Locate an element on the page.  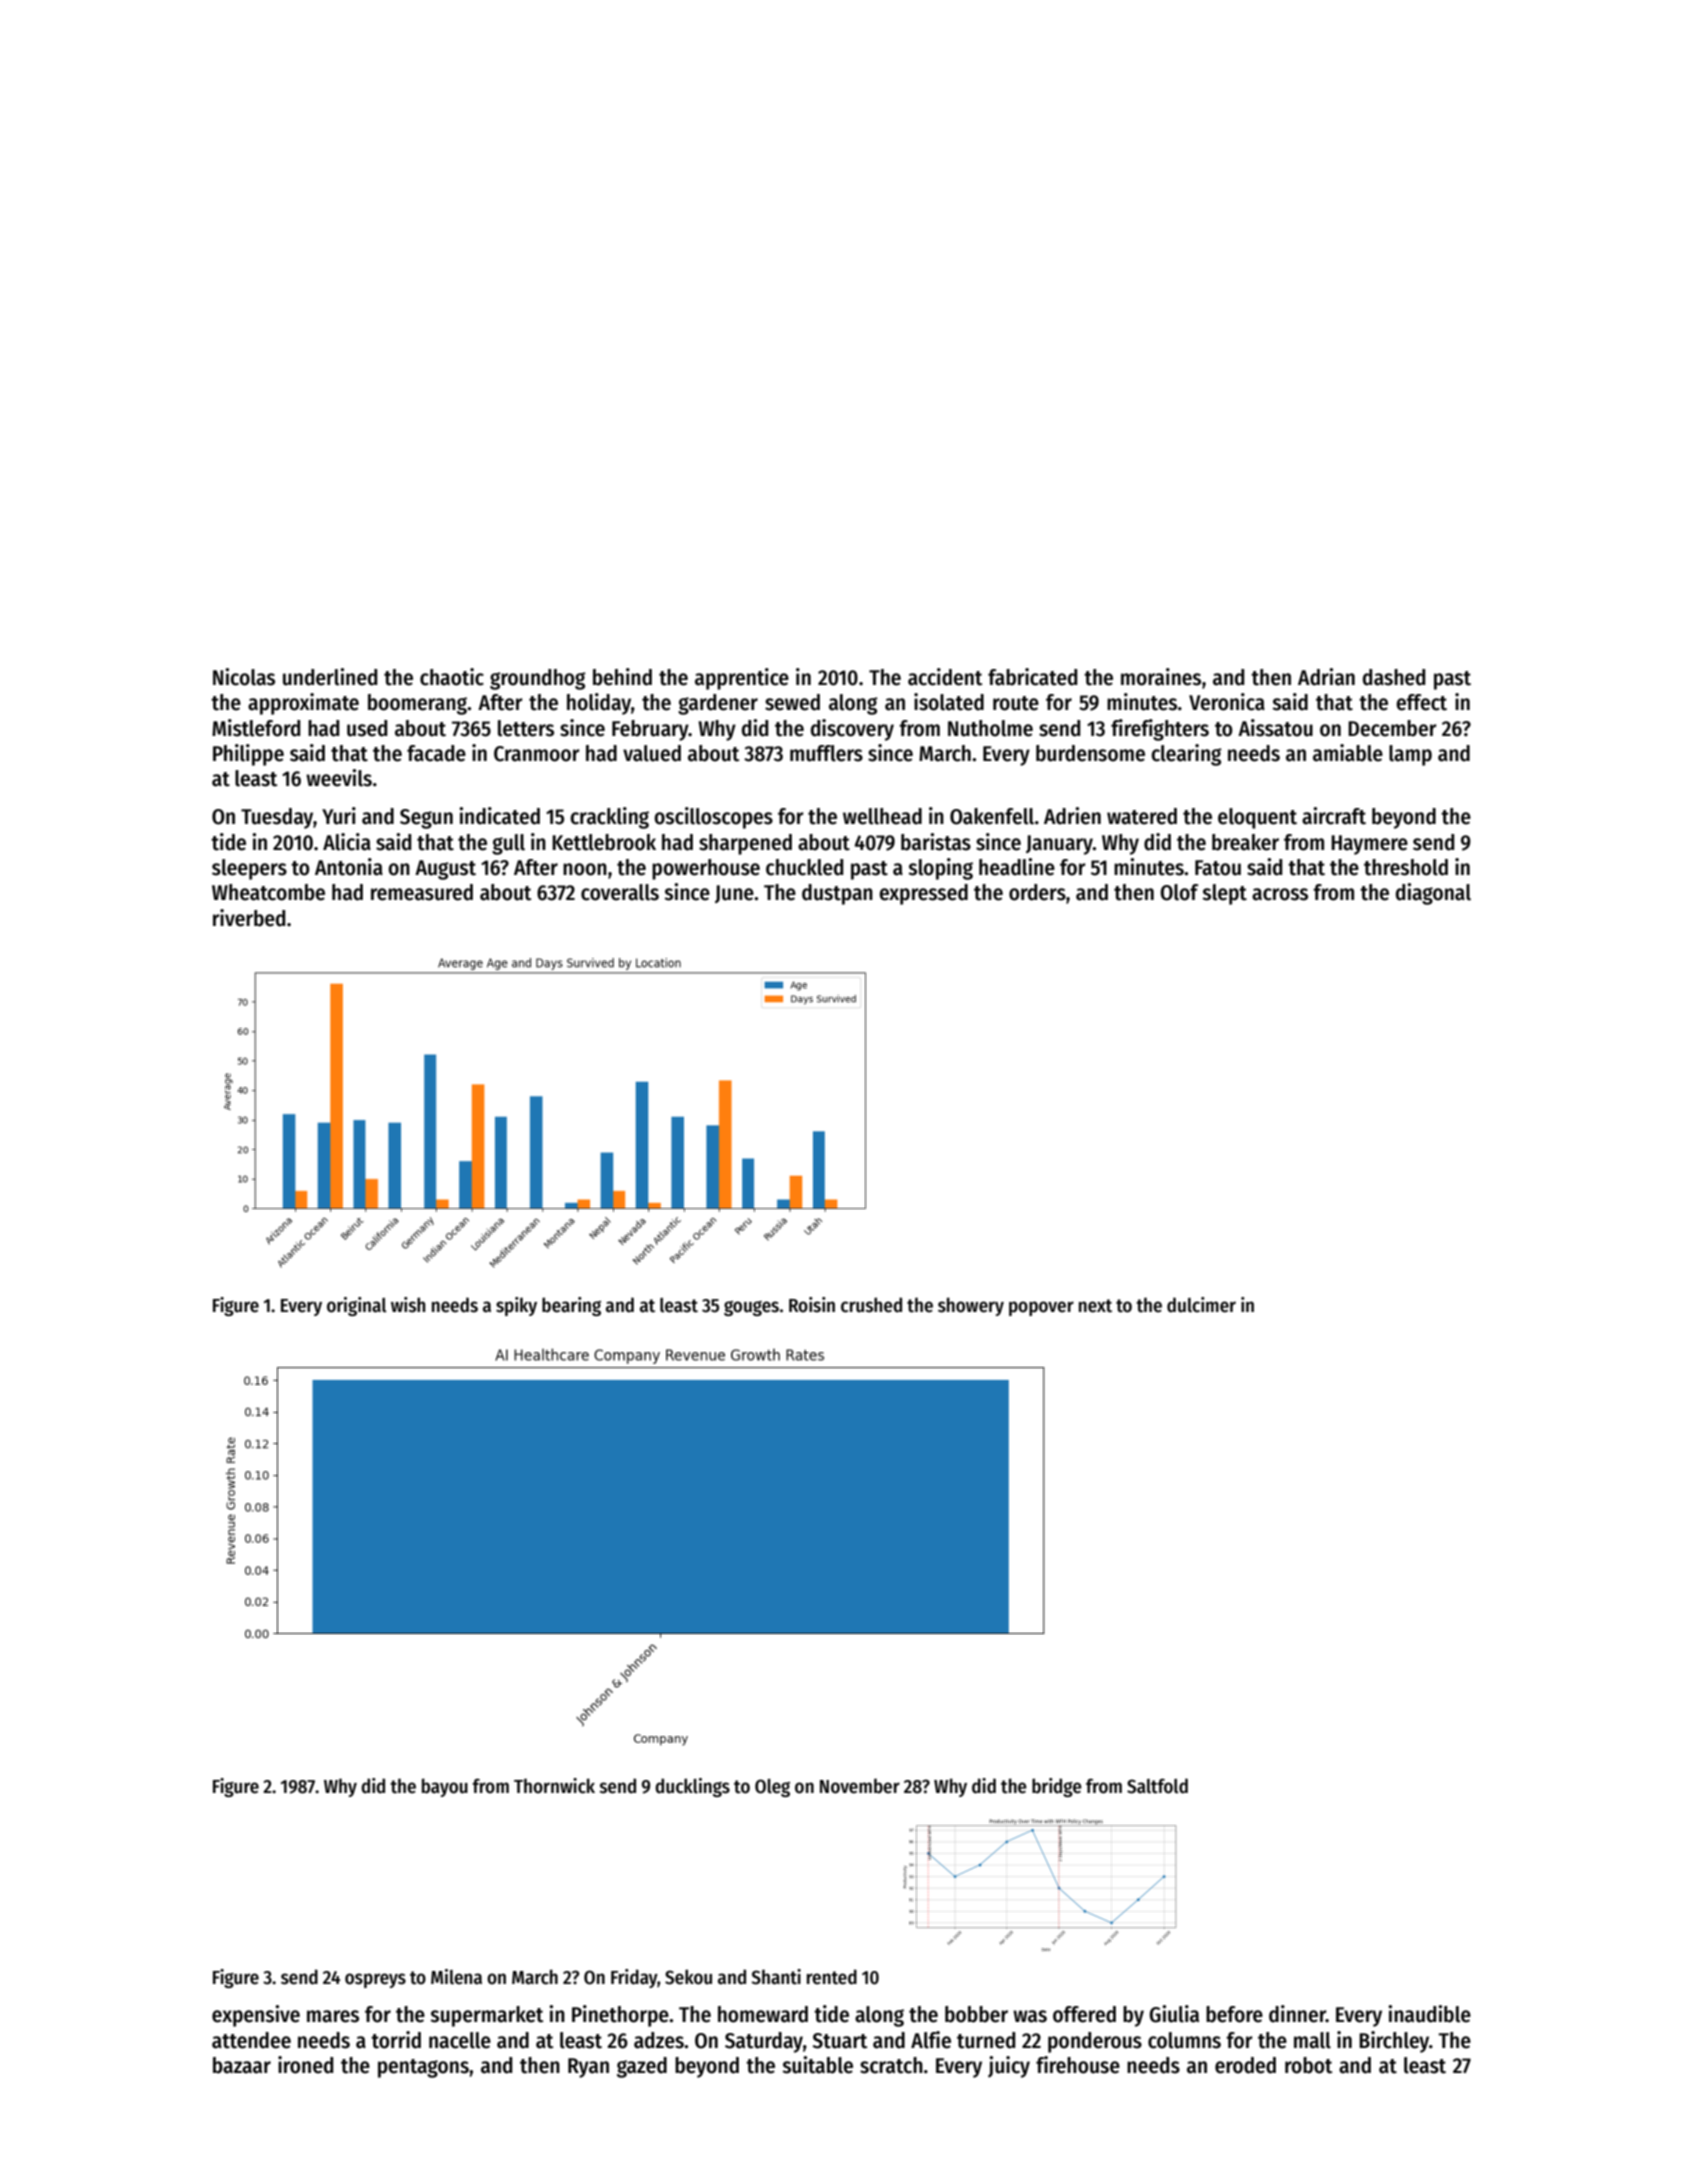
Adrian is located at coordinates (1326, 677).
